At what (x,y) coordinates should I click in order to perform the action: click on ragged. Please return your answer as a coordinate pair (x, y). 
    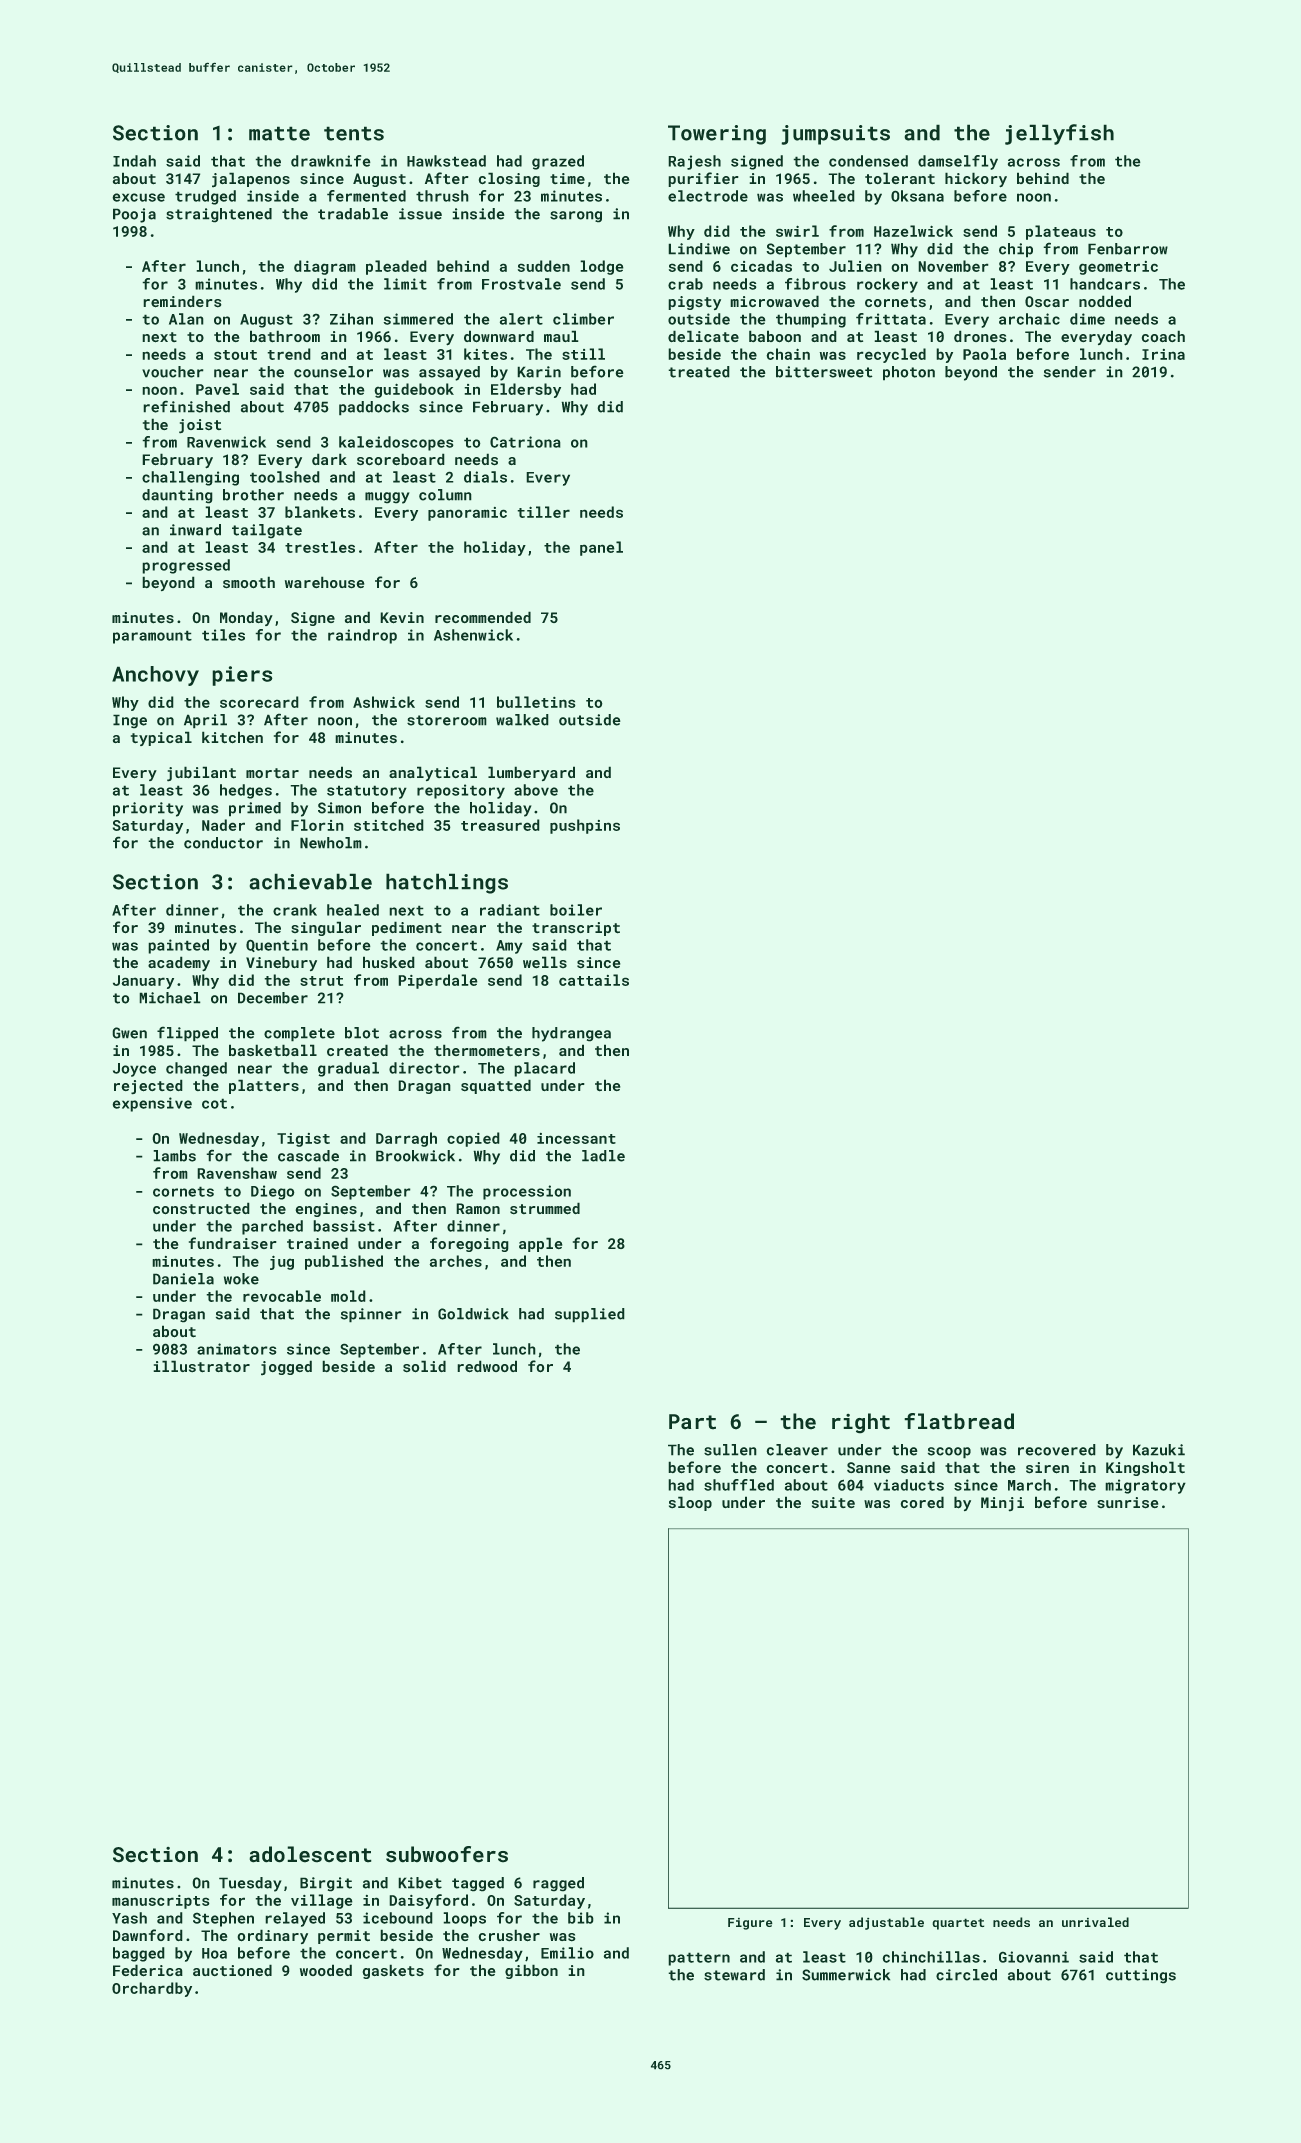
    Looking at the image, I should click on (558, 1884).
